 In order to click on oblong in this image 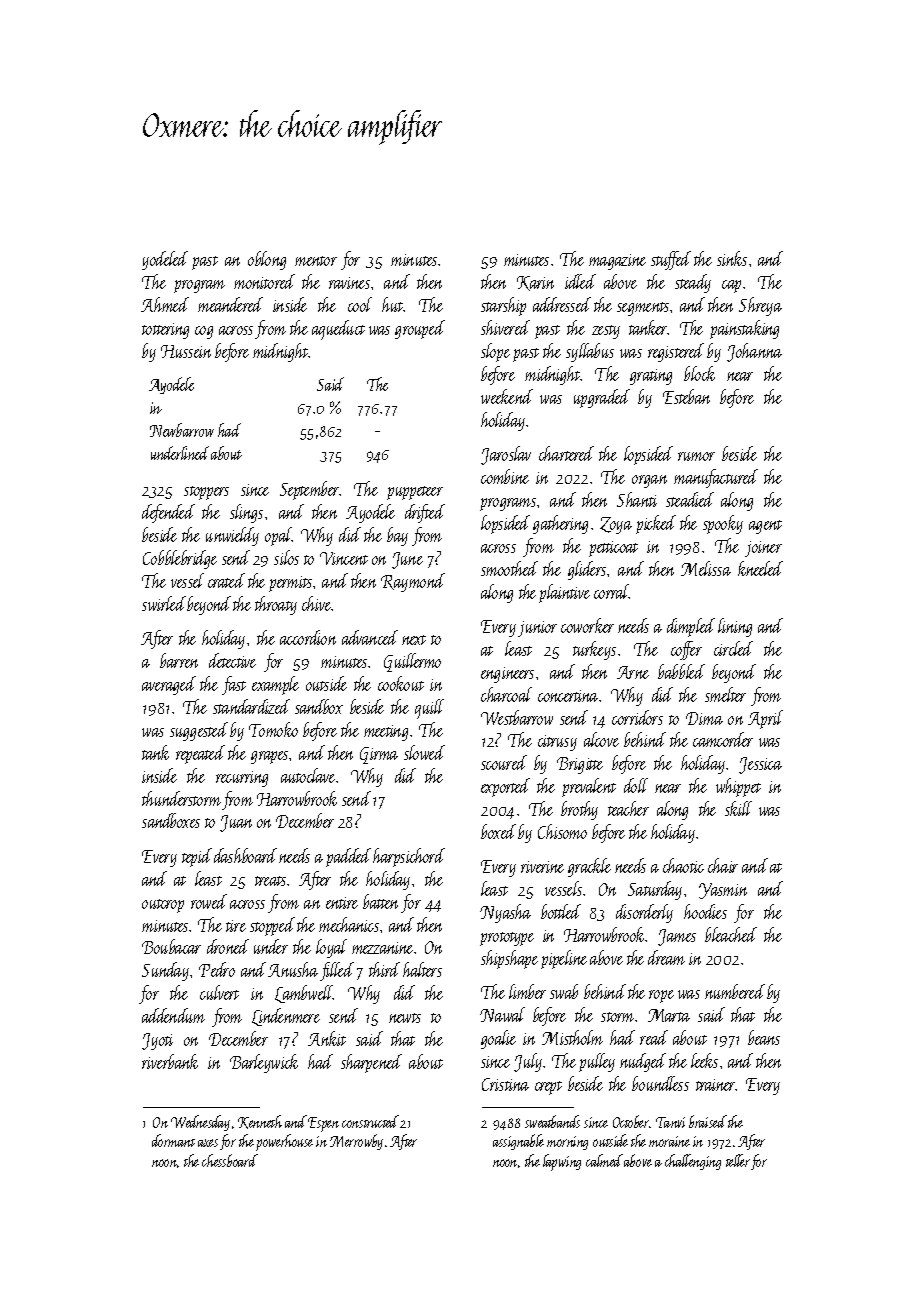, I will do `click(267, 260)`.
